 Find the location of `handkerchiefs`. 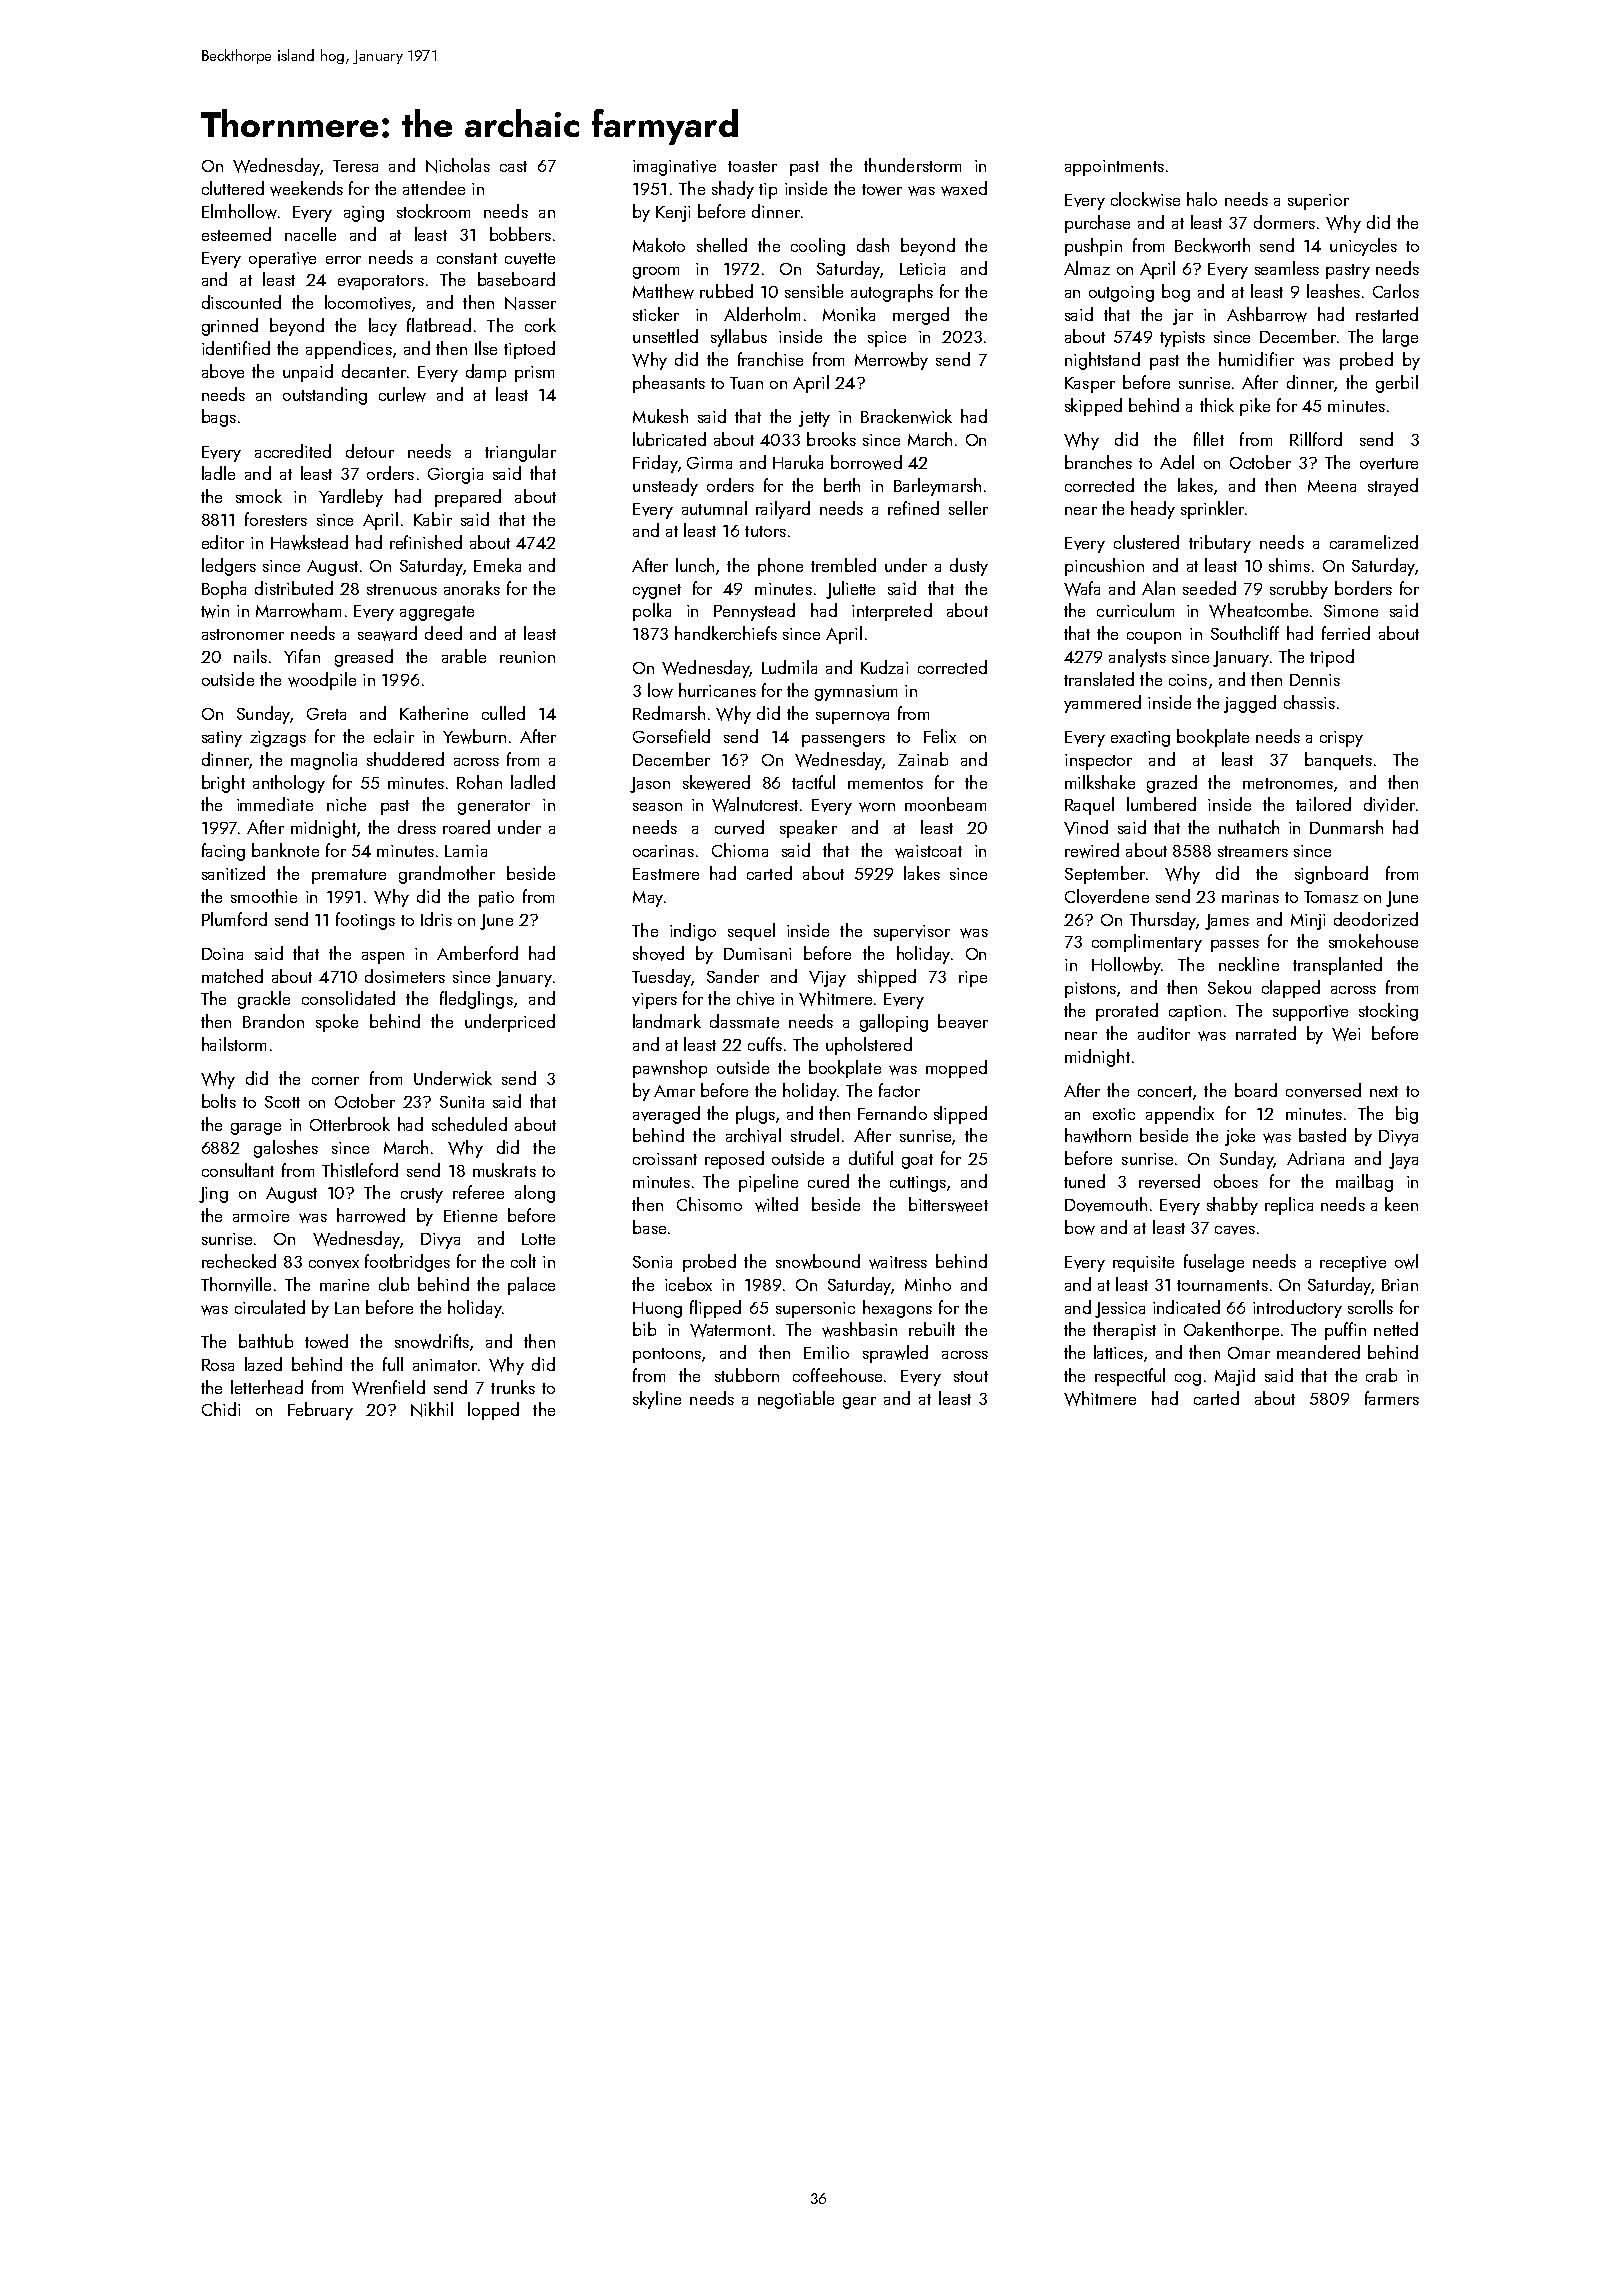

handkerchiefs is located at coordinates (726, 633).
